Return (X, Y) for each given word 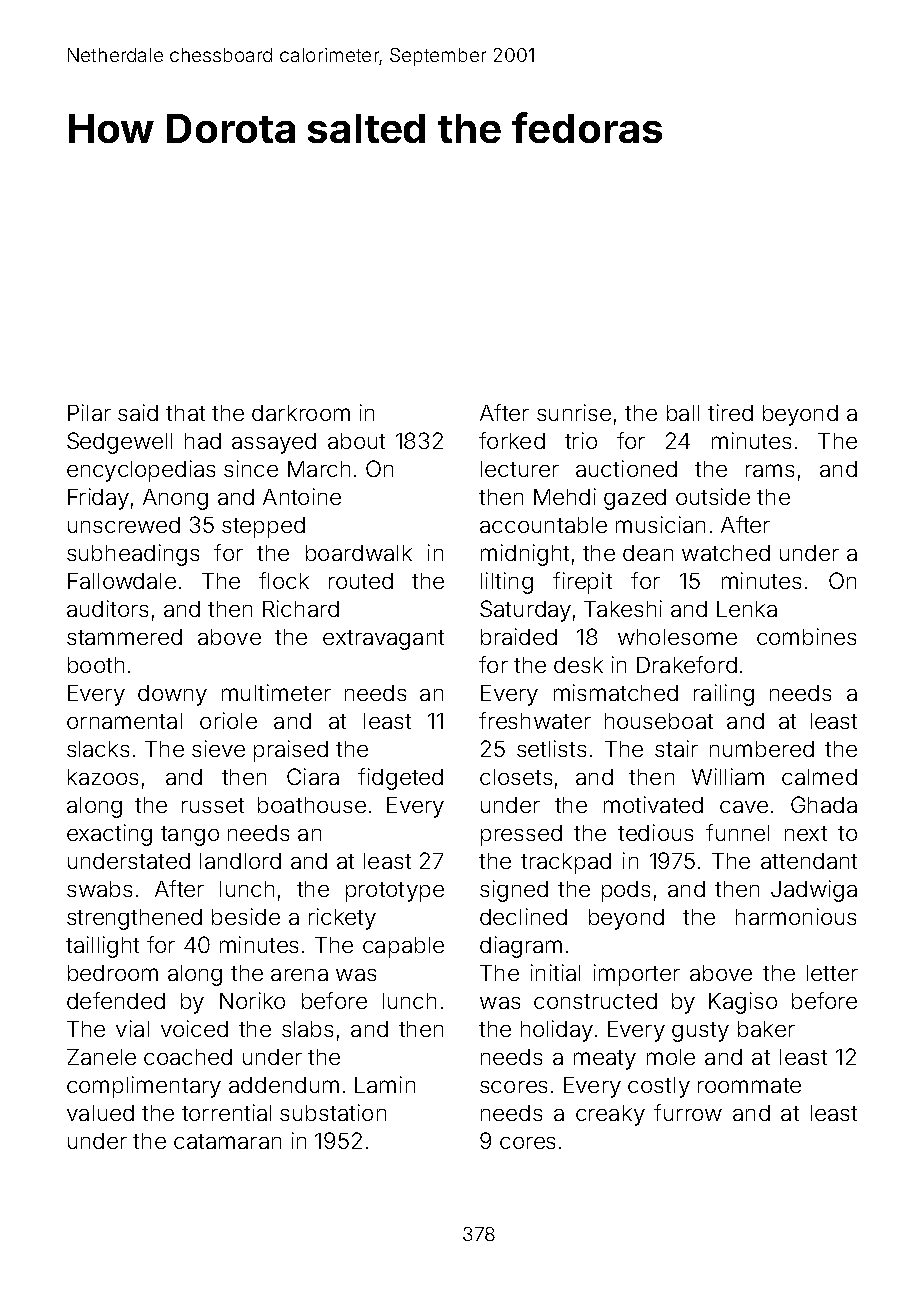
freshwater (535, 720)
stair (676, 748)
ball (683, 413)
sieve (218, 748)
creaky (610, 1115)
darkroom (301, 413)
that (185, 413)
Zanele (101, 1057)
